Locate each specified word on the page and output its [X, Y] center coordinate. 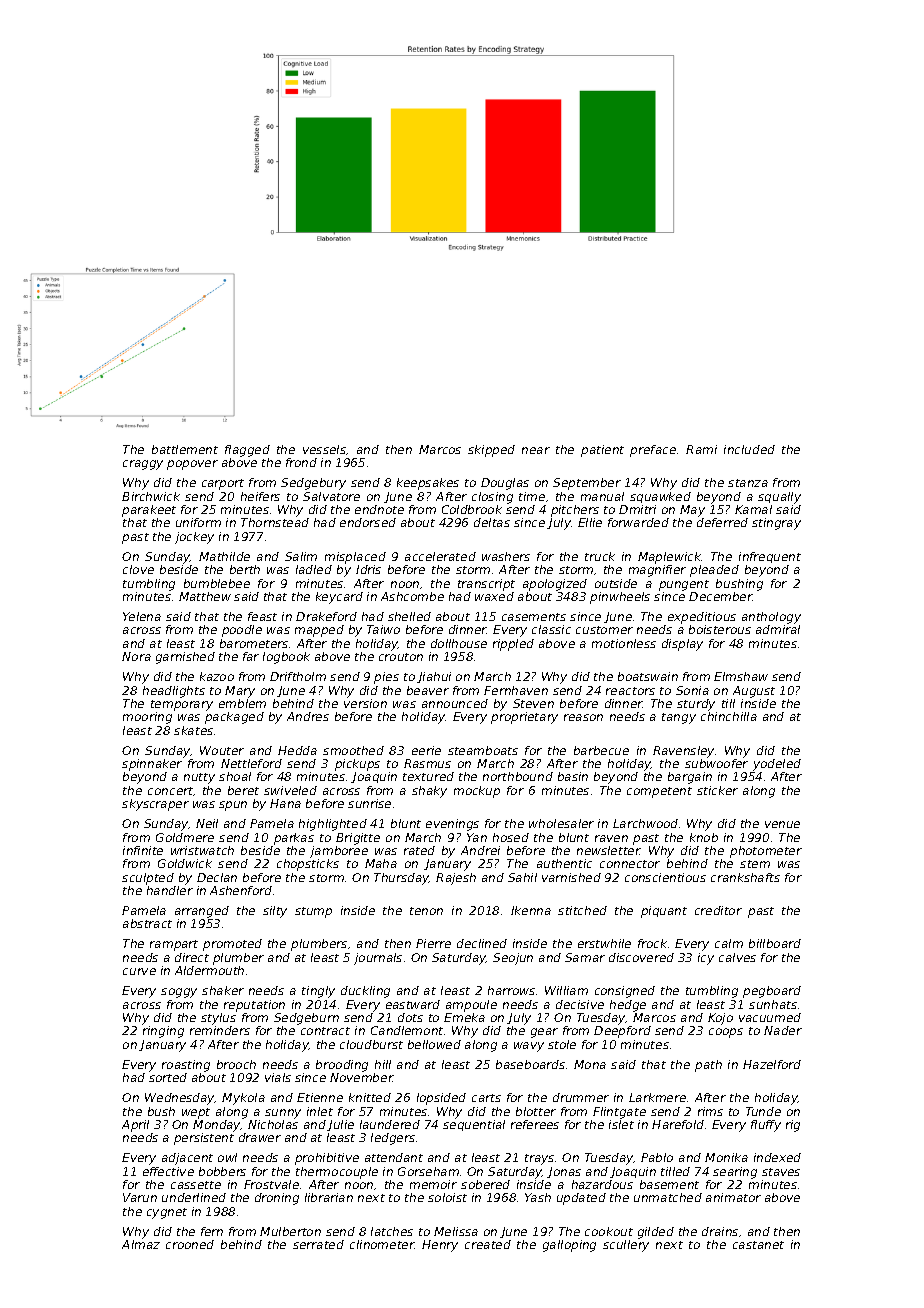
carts [486, 1098]
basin [573, 776]
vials [278, 1077]
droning [277, 1199]
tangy [679, 718]
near [536, 450]
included [749, 449]
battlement [185, 449]
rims [710, 1111]
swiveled [290, 790]
